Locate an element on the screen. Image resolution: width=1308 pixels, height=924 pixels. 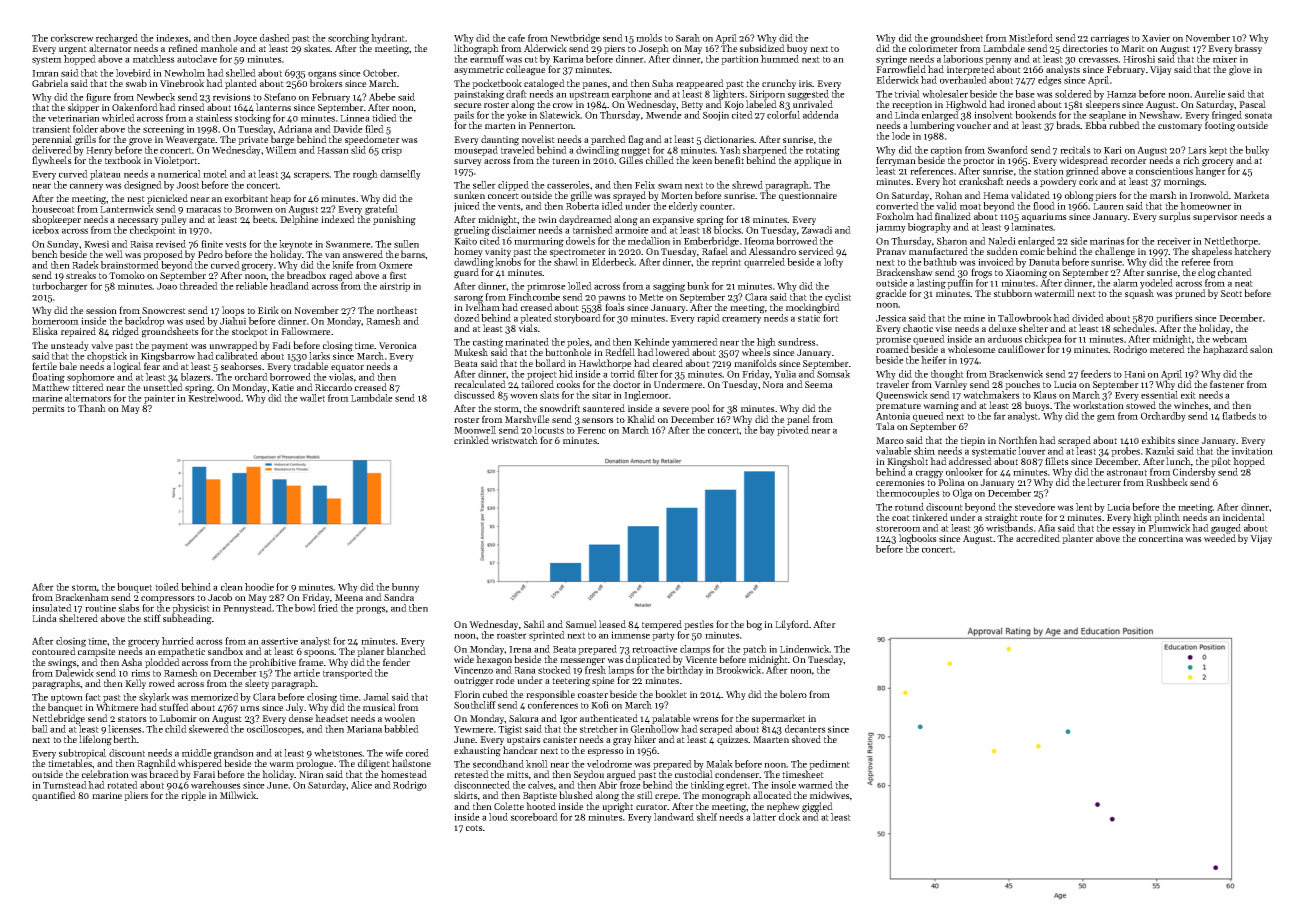
cots is located at coordinates (474, 828).
